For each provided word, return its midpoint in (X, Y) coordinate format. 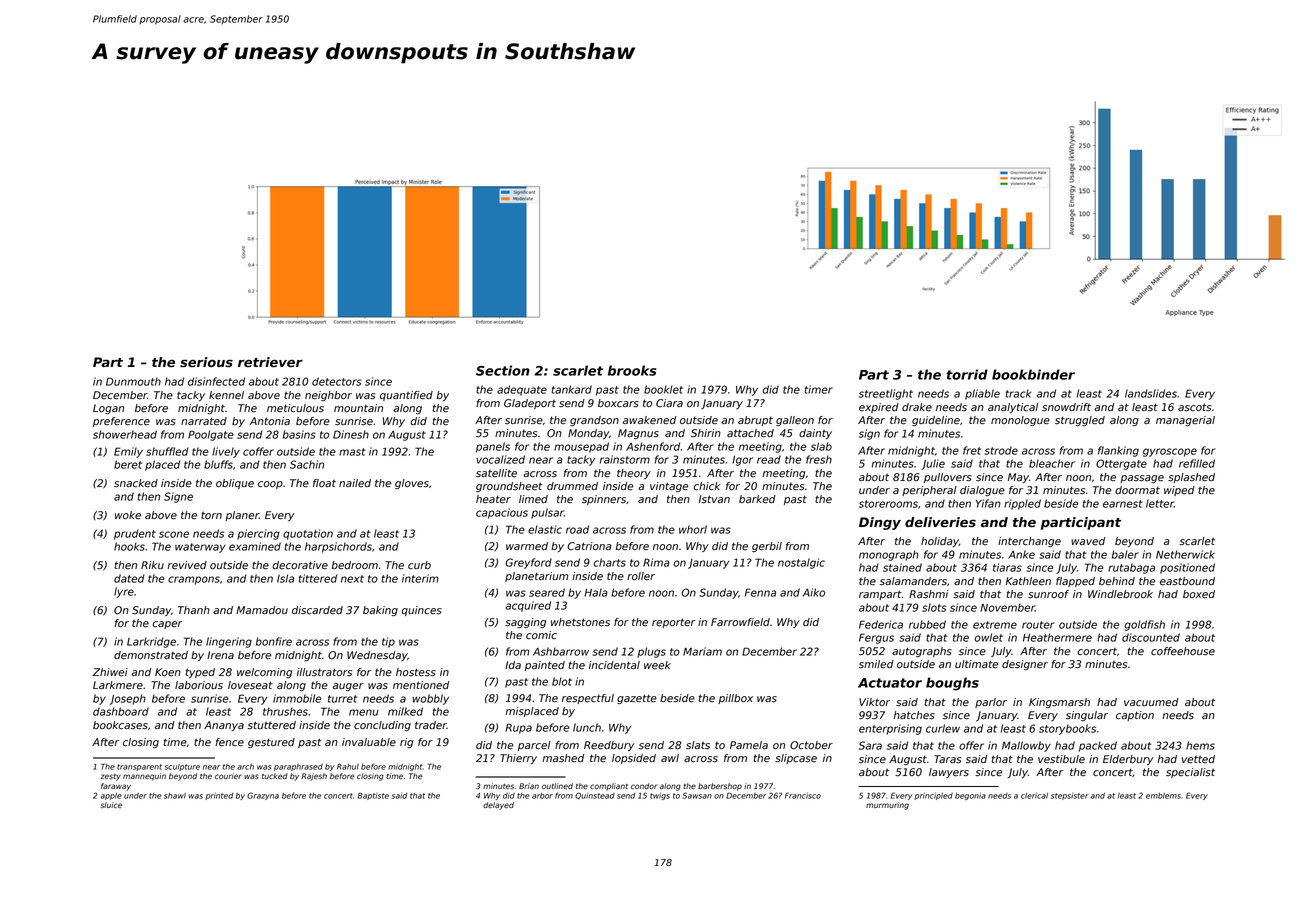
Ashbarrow (561, 651)
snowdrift (1066, 407)
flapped (1075, 582)
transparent (139, 767)
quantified (406, 396)
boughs (952, 684)
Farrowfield (740, 622)
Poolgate (211, 435)
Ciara (669, 403)
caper (167, 625)
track (1018, 393)
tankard (572, 389)
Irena (220, 655)
